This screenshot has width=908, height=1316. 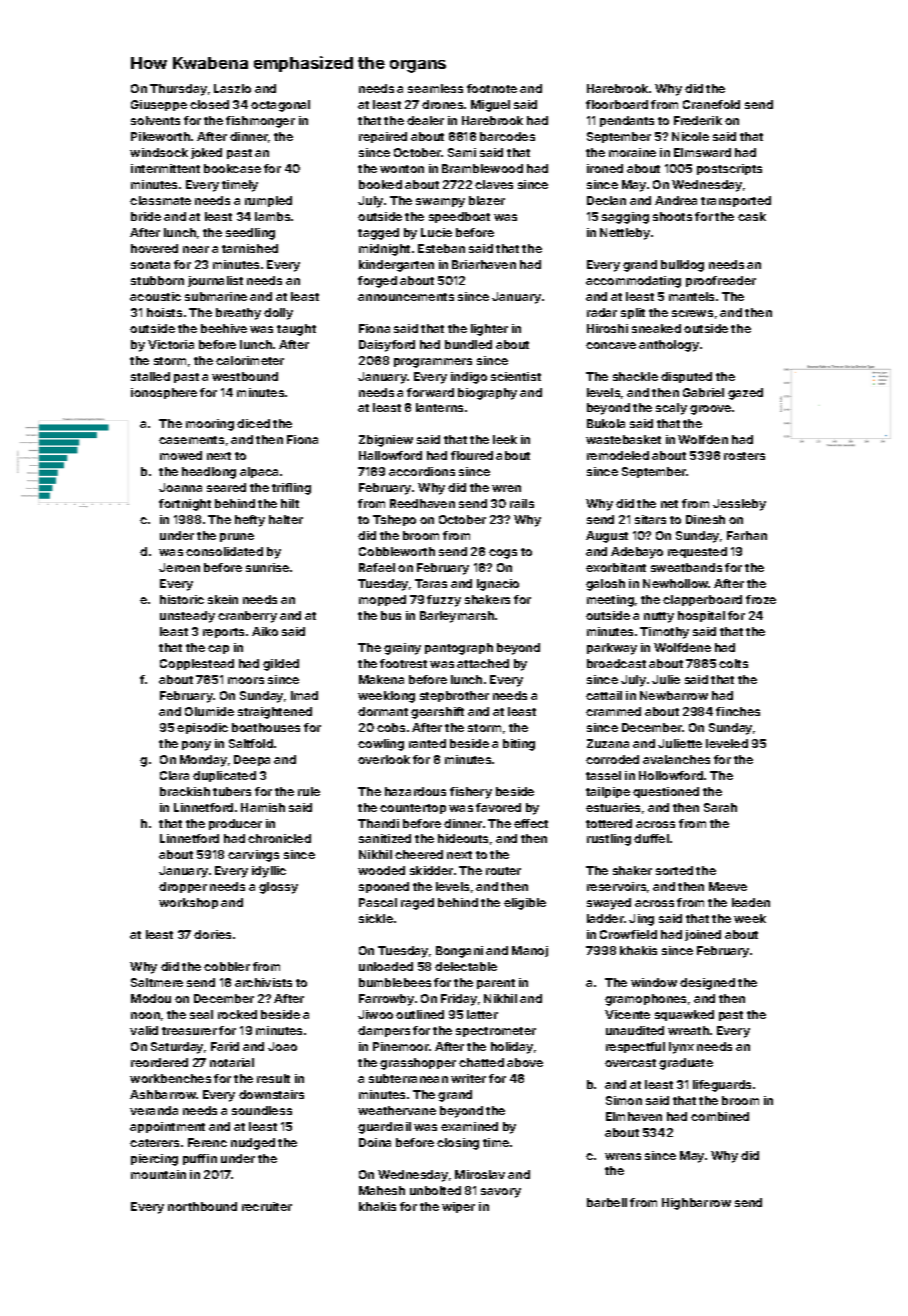 What do you see at coordinates (628, 934) in the screenshot?
I see `Crowfield` at bounding box center [628, 934].
